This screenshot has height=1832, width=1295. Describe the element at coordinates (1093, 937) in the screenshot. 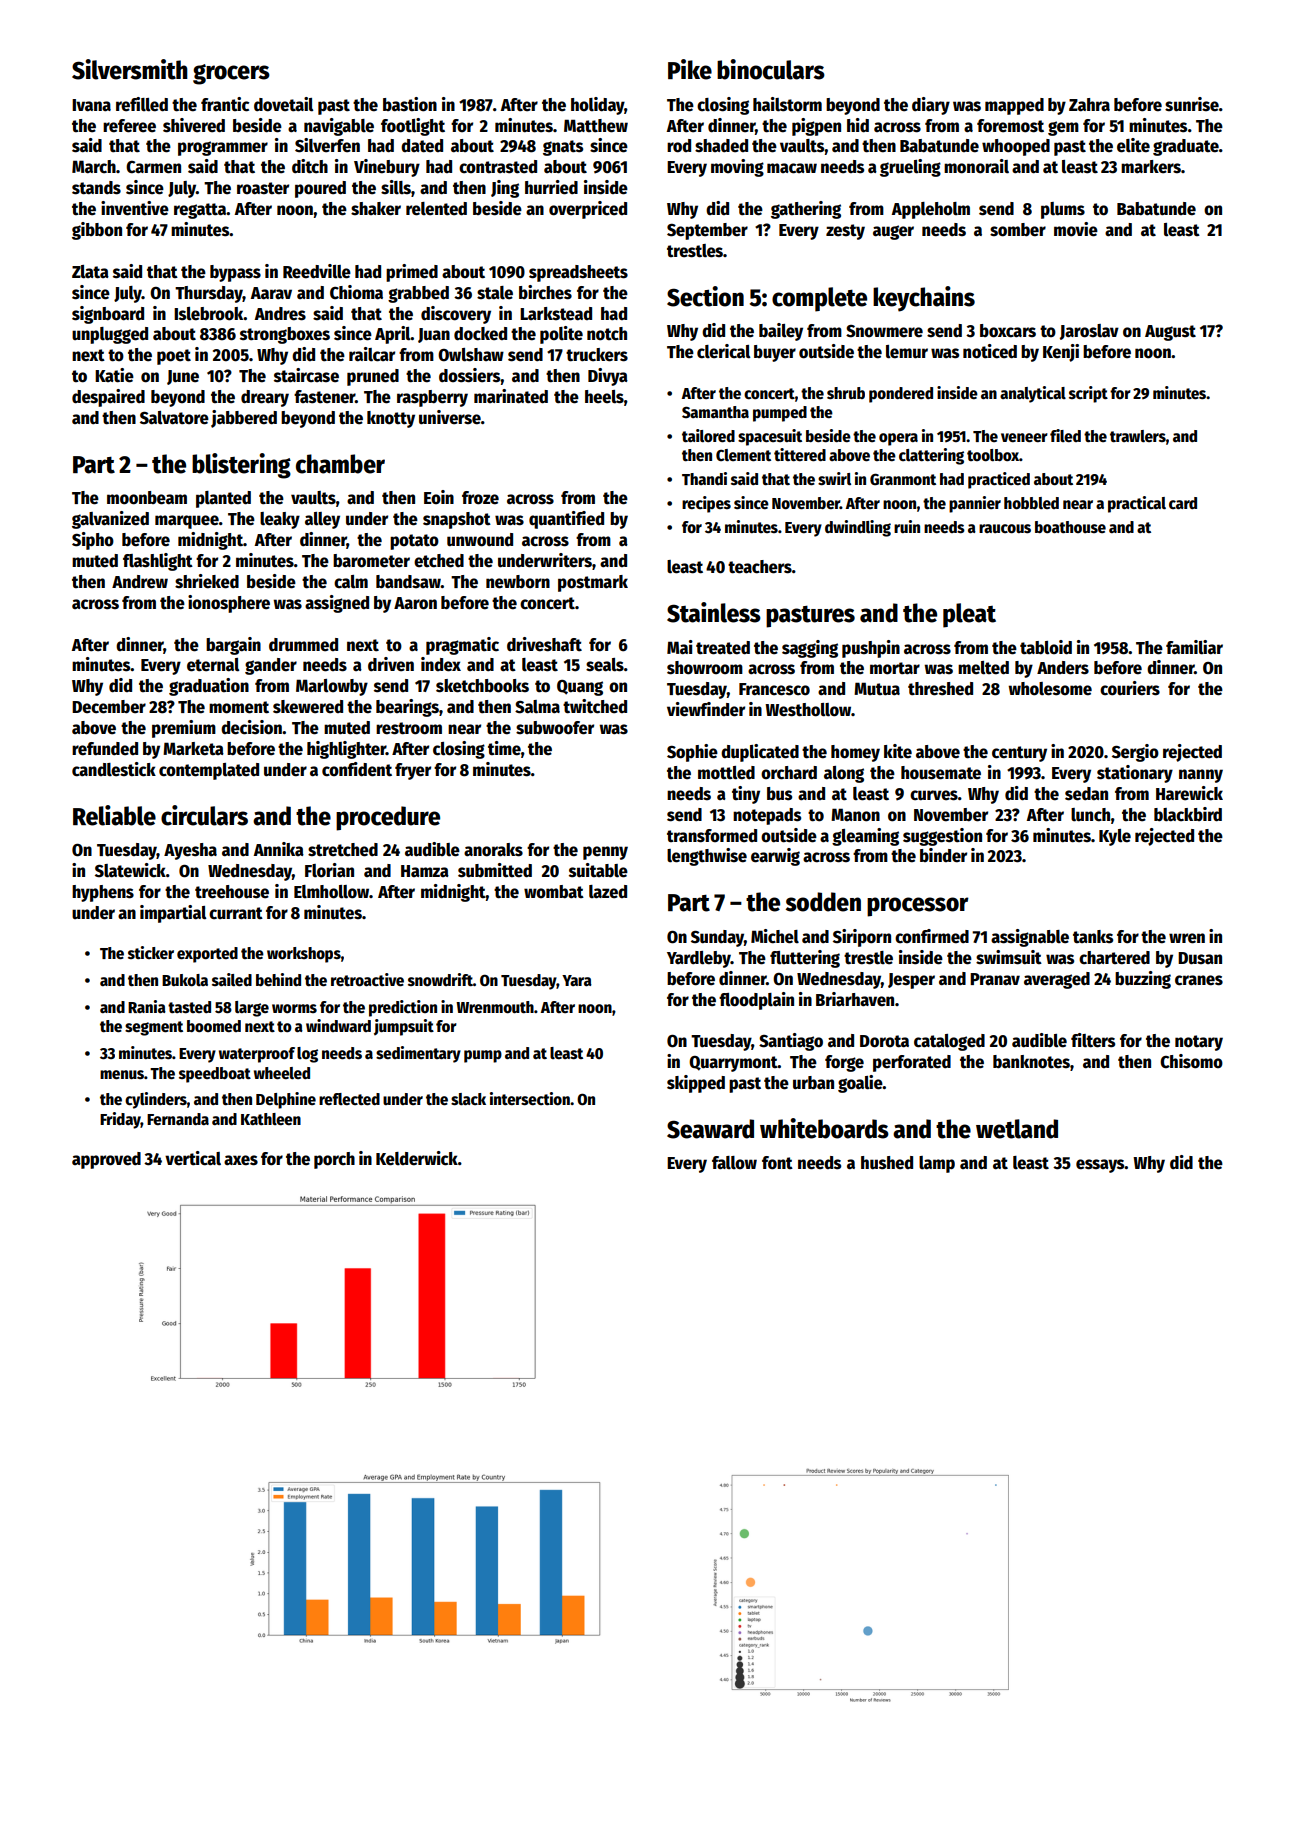

I see `tanks` at that location.
